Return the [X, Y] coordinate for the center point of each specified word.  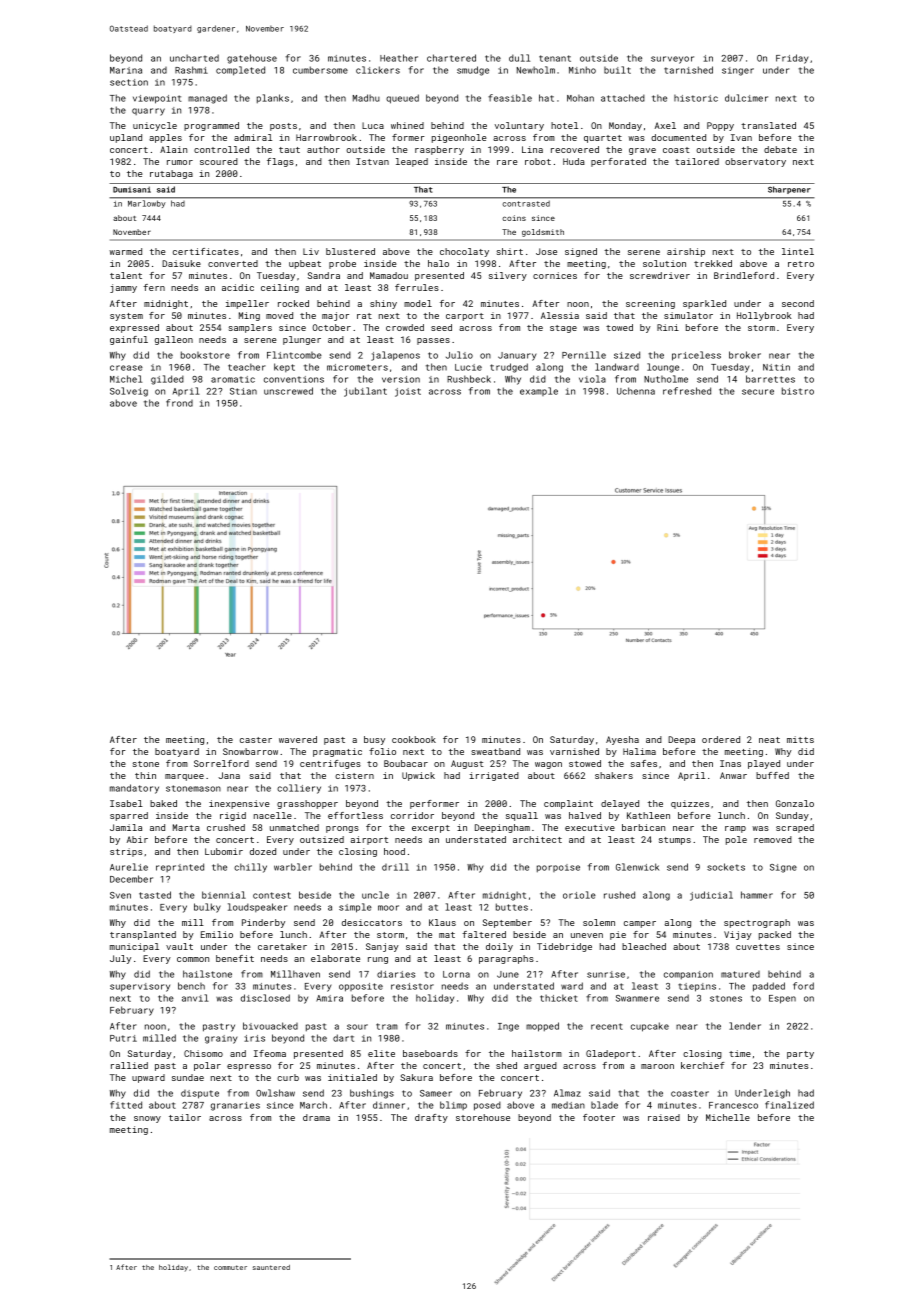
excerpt [431, 829]
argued [540, 1066]
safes [644, 763]
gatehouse [252, 59]
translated [768, 125]
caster [256, 740]
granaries [235, 1106]
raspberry [439, 150]
